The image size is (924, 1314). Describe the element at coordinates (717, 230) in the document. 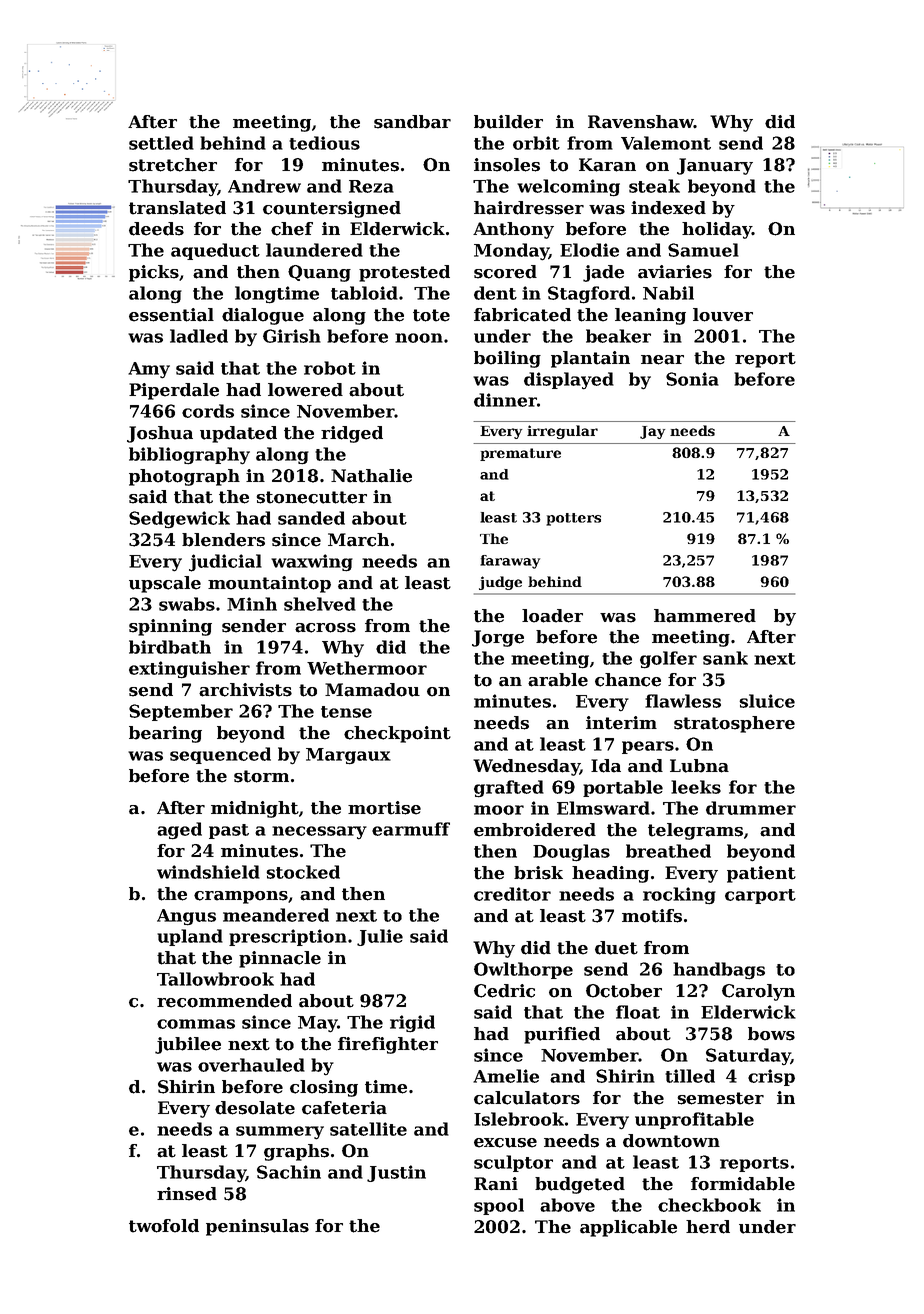

I see `holiday` at that location.
